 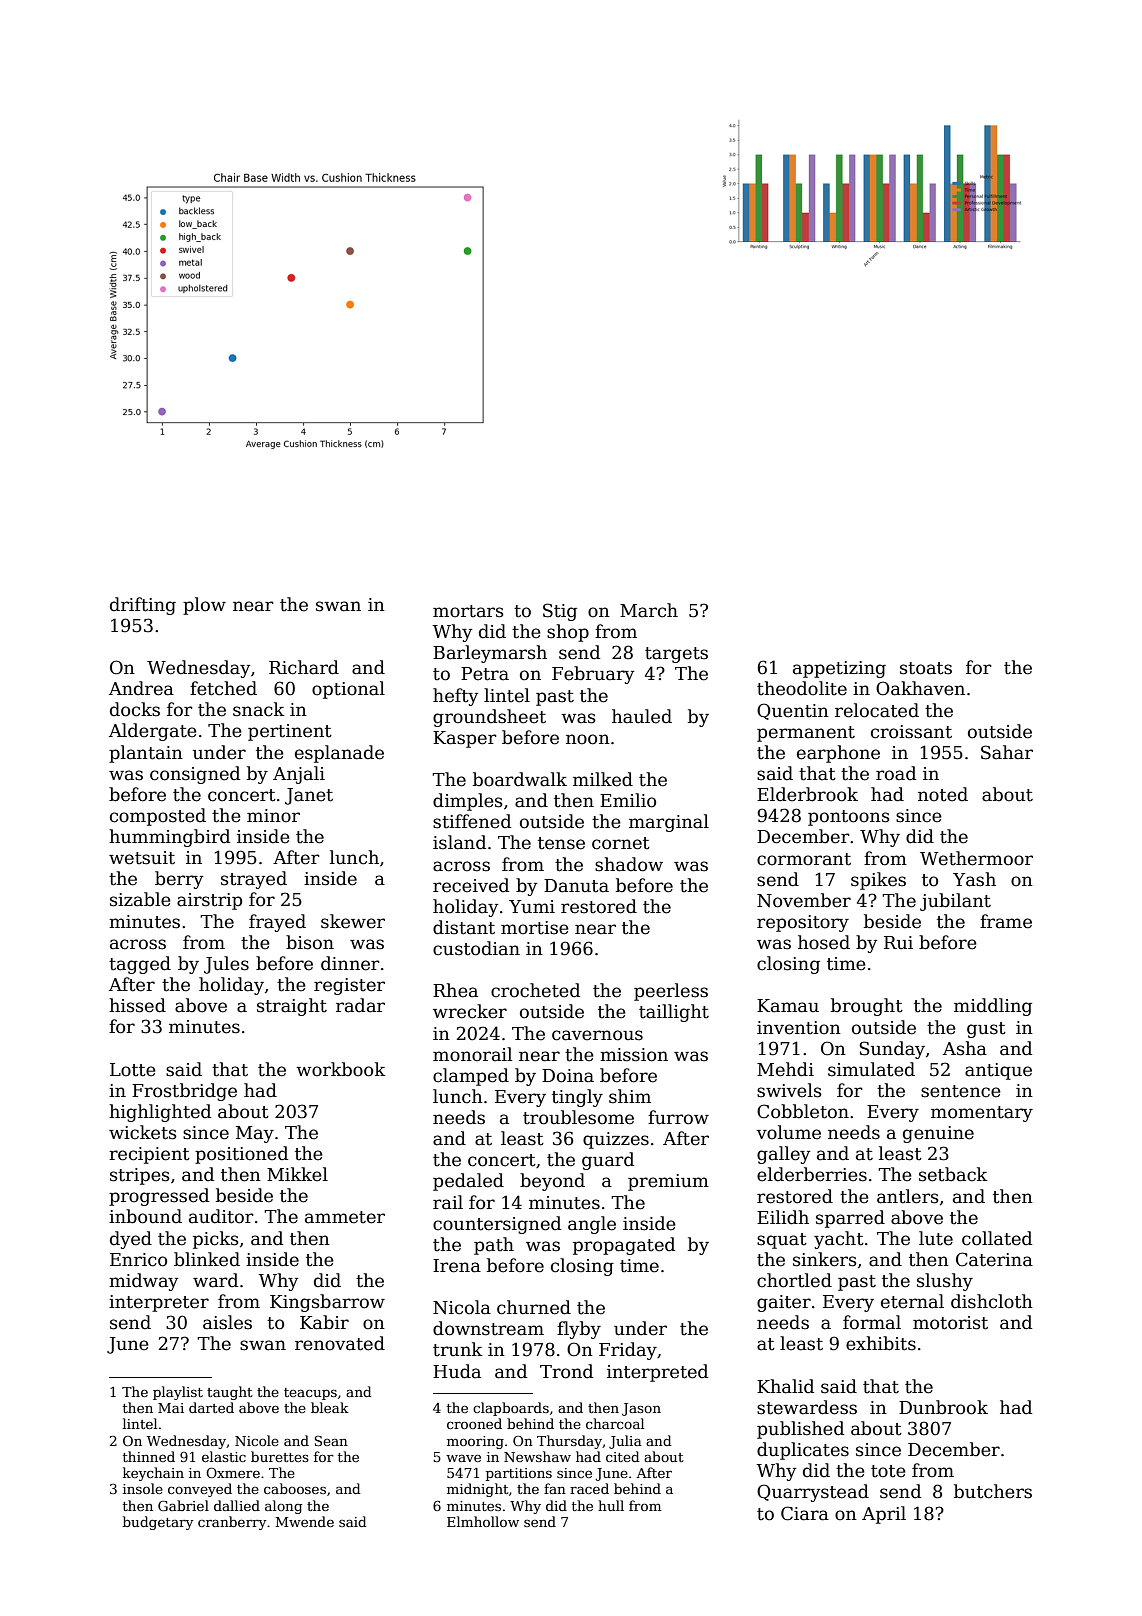 What do you see at coordinates (993, 1007) in the page?
I see `middling` at bounding box center [993, 1007].
